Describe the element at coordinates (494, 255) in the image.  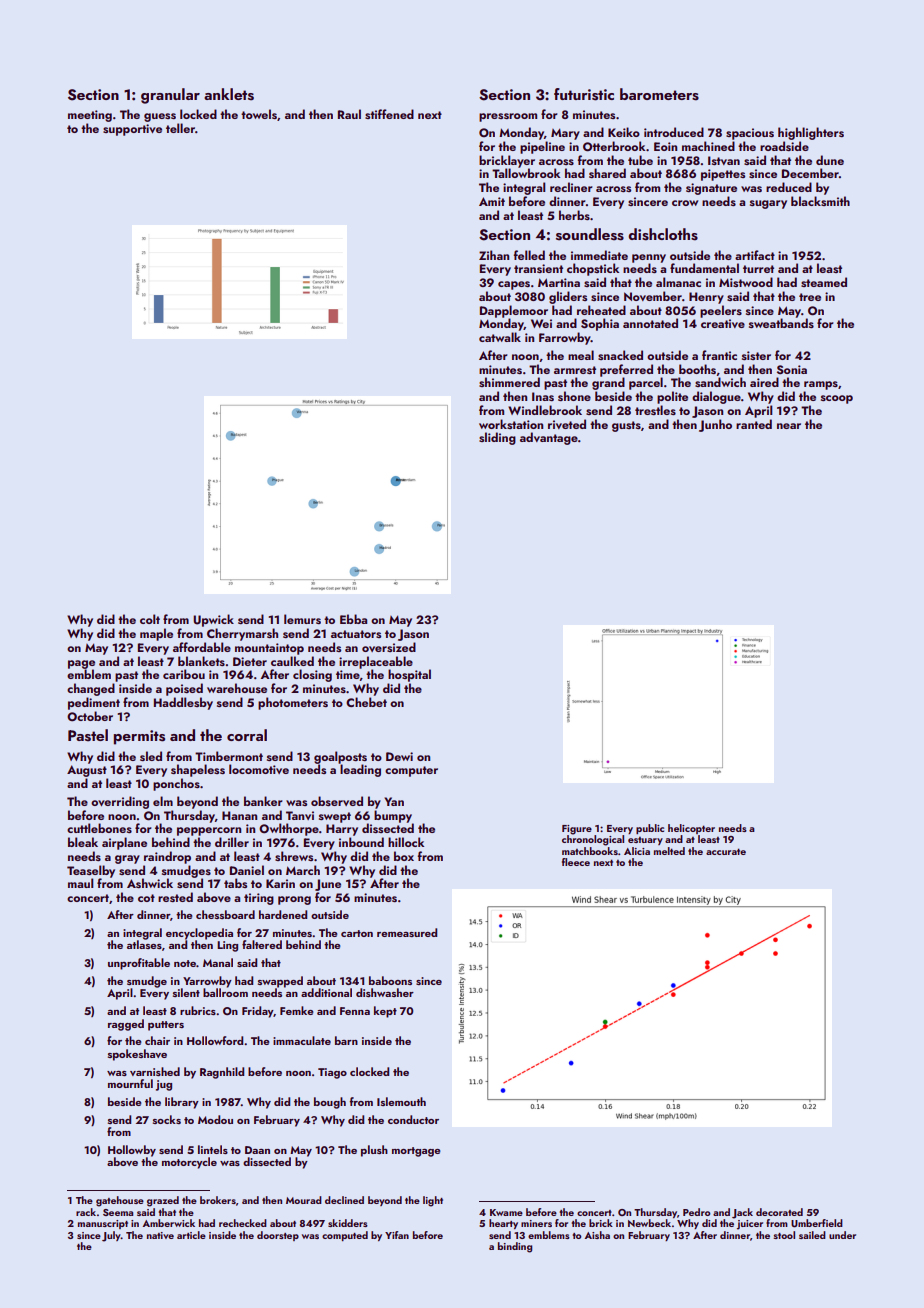
I see `Zihan` at that location.
